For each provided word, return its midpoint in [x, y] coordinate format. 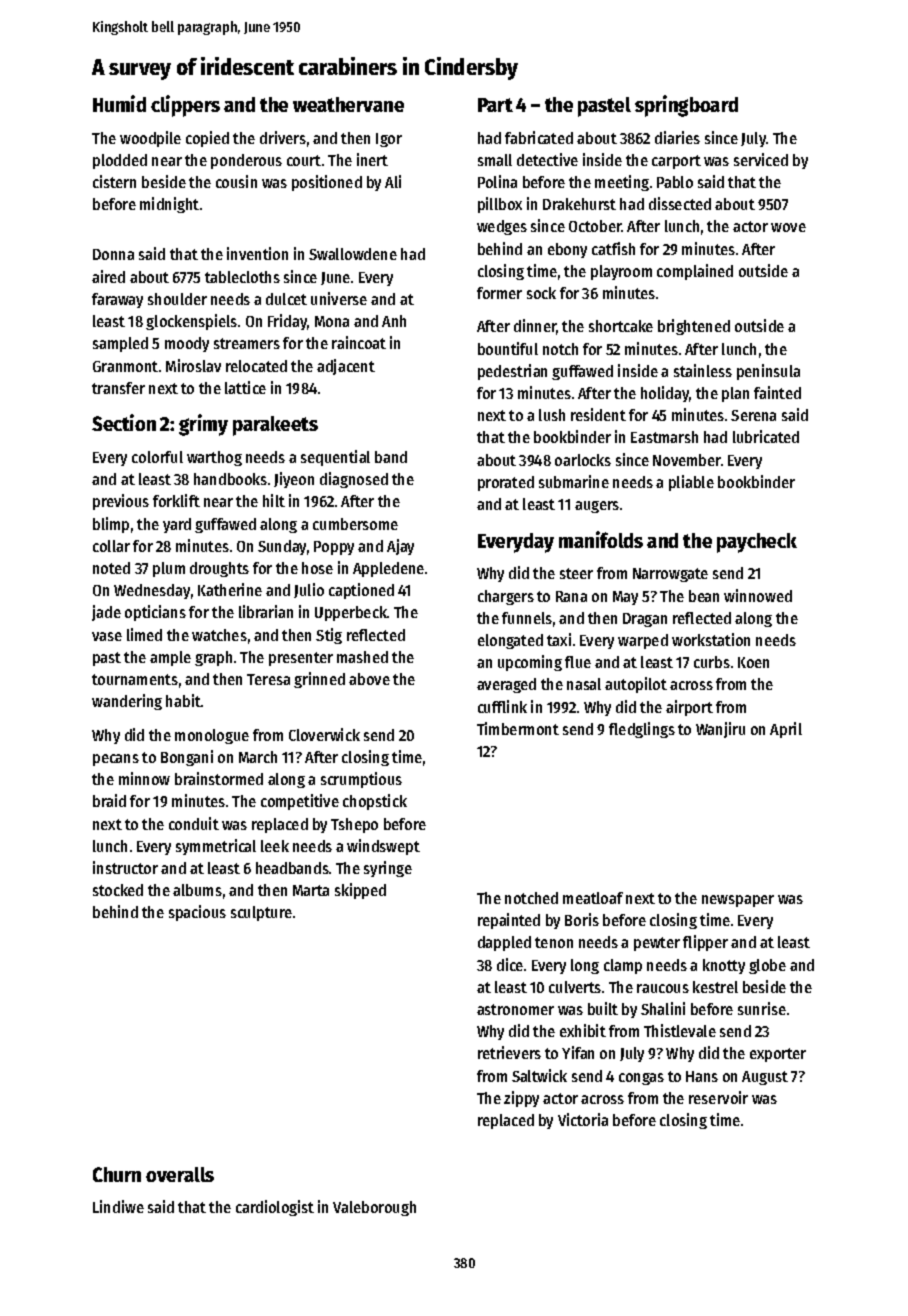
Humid [119, 103]
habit [183, 700]
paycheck [757, 543]
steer [576, 573]
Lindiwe [118, 1206]
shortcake [621, 326]
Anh [394, 321]
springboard [686, 106]
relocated [256, 366]
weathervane [348, 104]
